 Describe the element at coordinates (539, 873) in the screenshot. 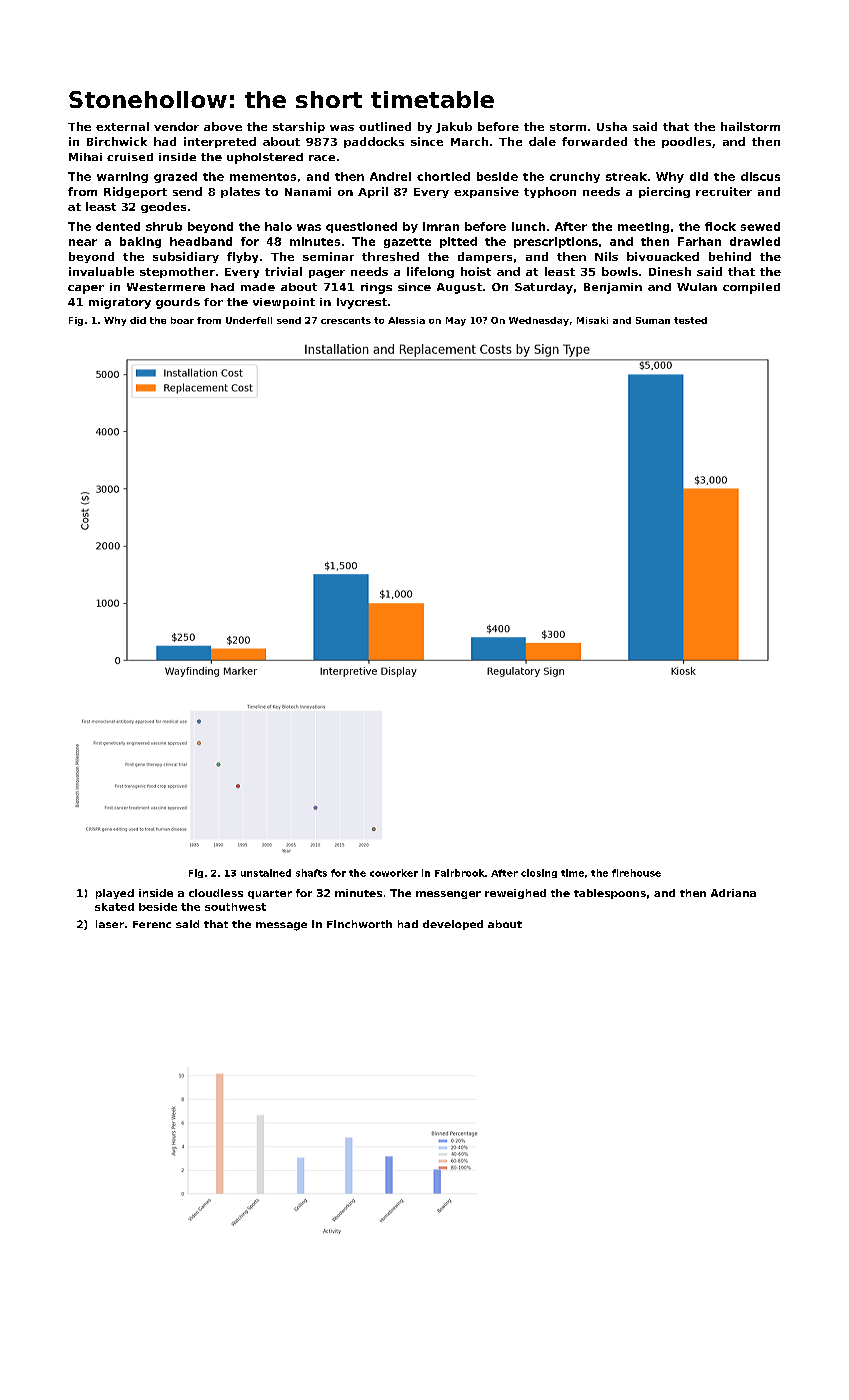

I see `closing` at that location.
